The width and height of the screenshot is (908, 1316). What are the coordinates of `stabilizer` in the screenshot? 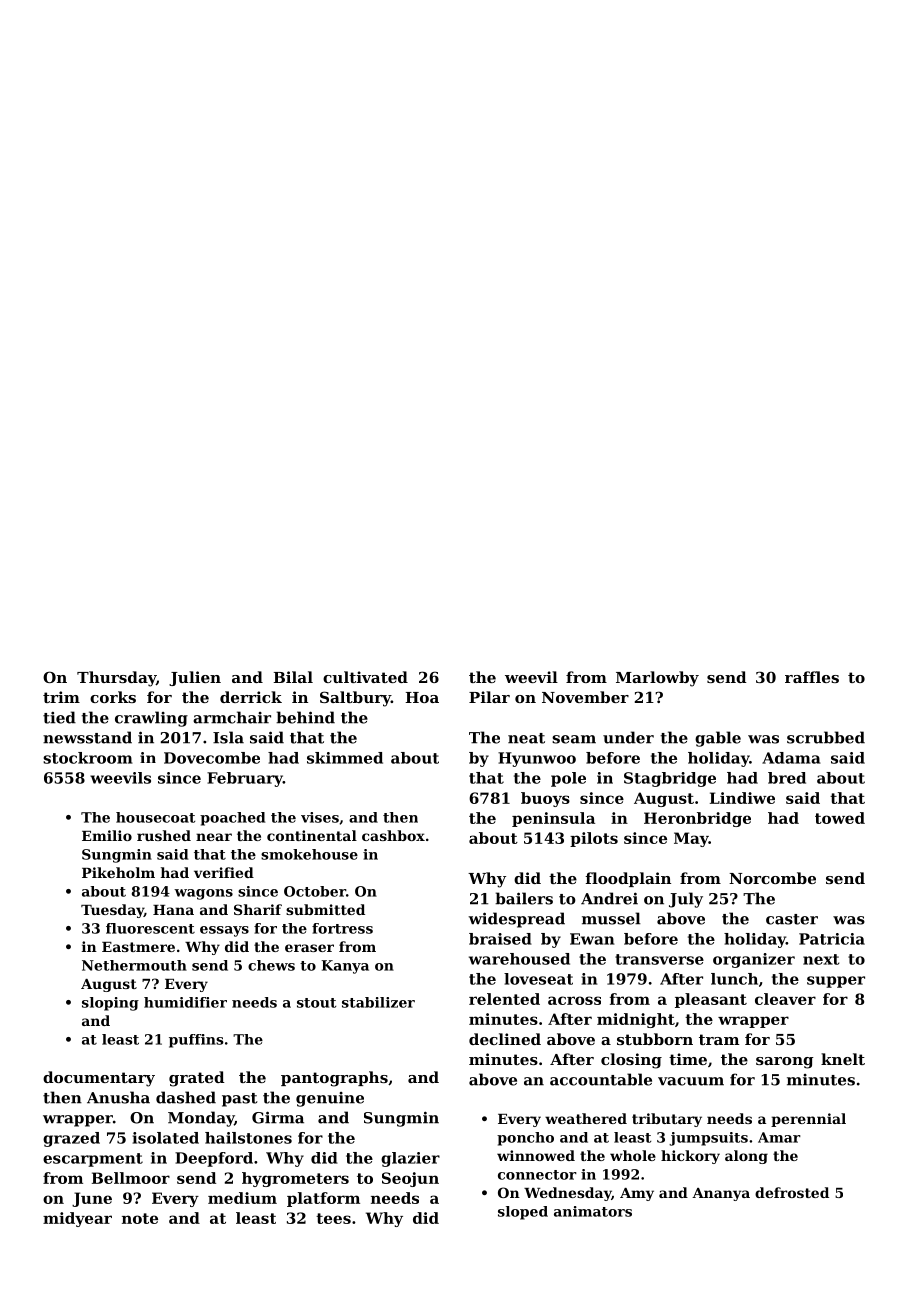 It's located at (378, 1002).
